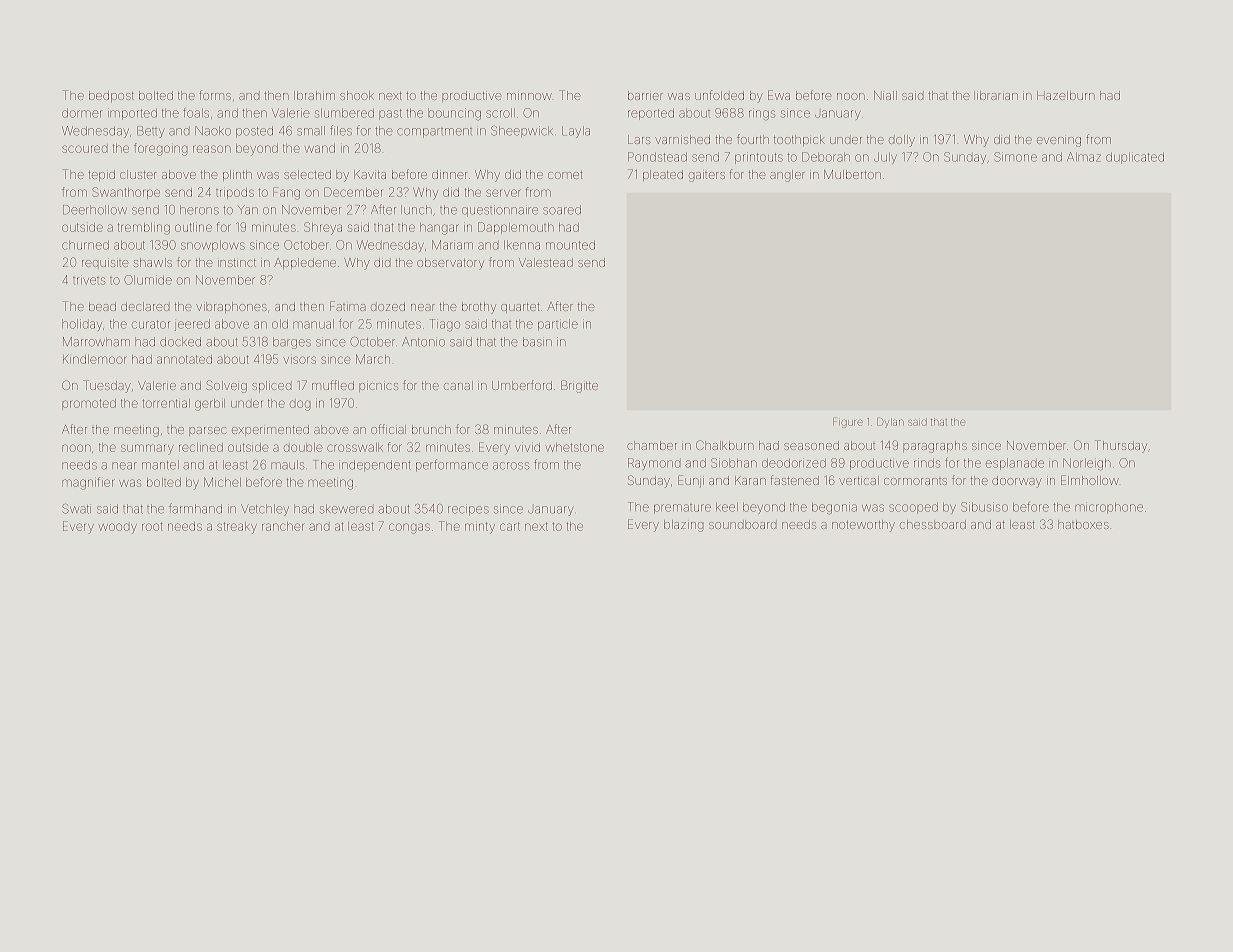 The height and width of the screenshot is (952, 1233). I want to click on Dylan, so click(890, 423).
